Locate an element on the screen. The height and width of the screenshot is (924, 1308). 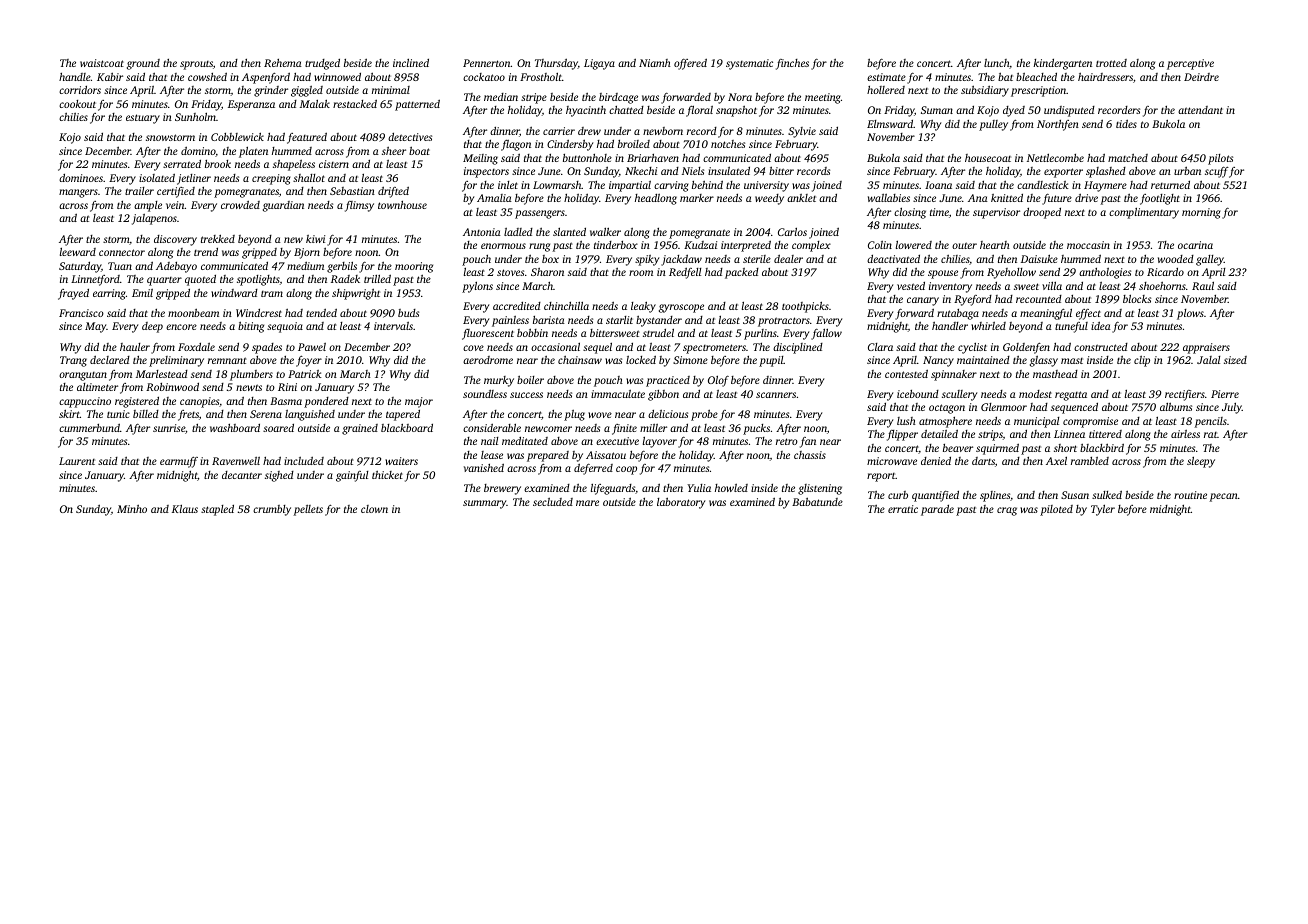
waistcoat is located at coordinates (102, 63).
